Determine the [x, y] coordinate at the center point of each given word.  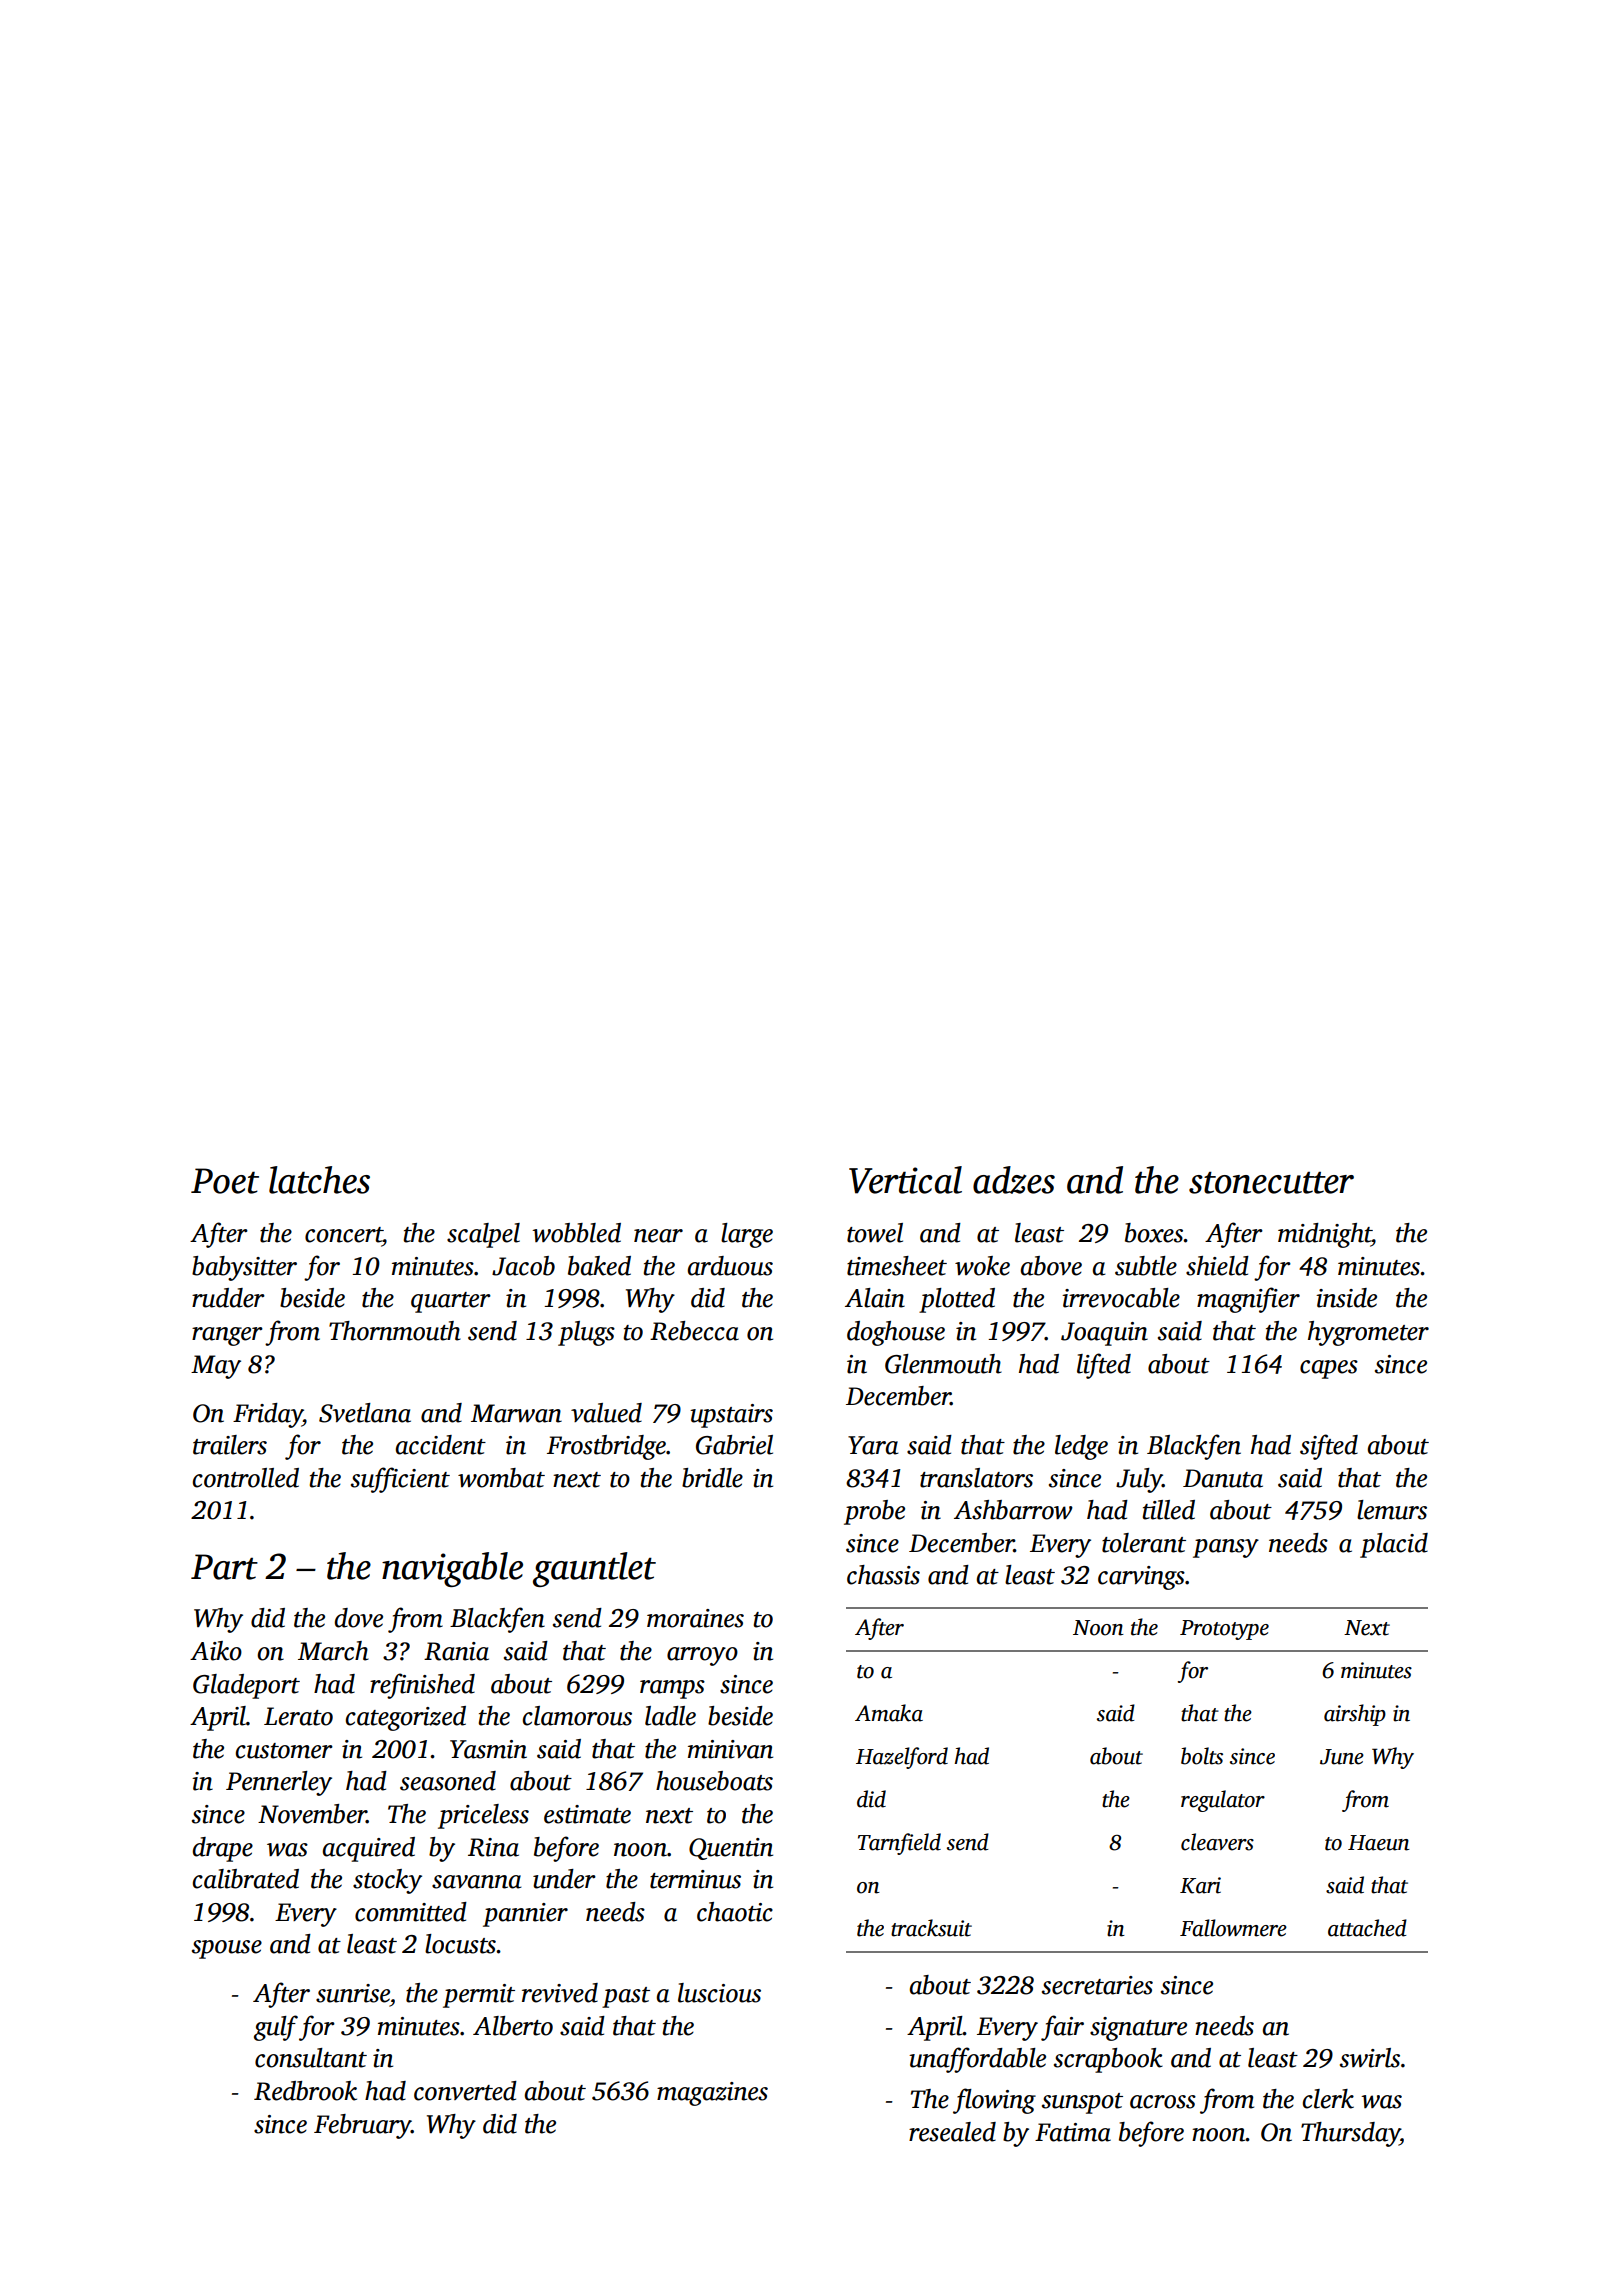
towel [875, 1233]
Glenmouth [943, 1364]
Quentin [731, 1849]
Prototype [1224, 1630]
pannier [525, 1915]
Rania [456, 1651]
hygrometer [1368, 1333]
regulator [1223, 1801]
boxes [1154, 1233]
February [362, 2126]
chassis [883, 1575]
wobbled [576, 1233]
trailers [230, 1445]
